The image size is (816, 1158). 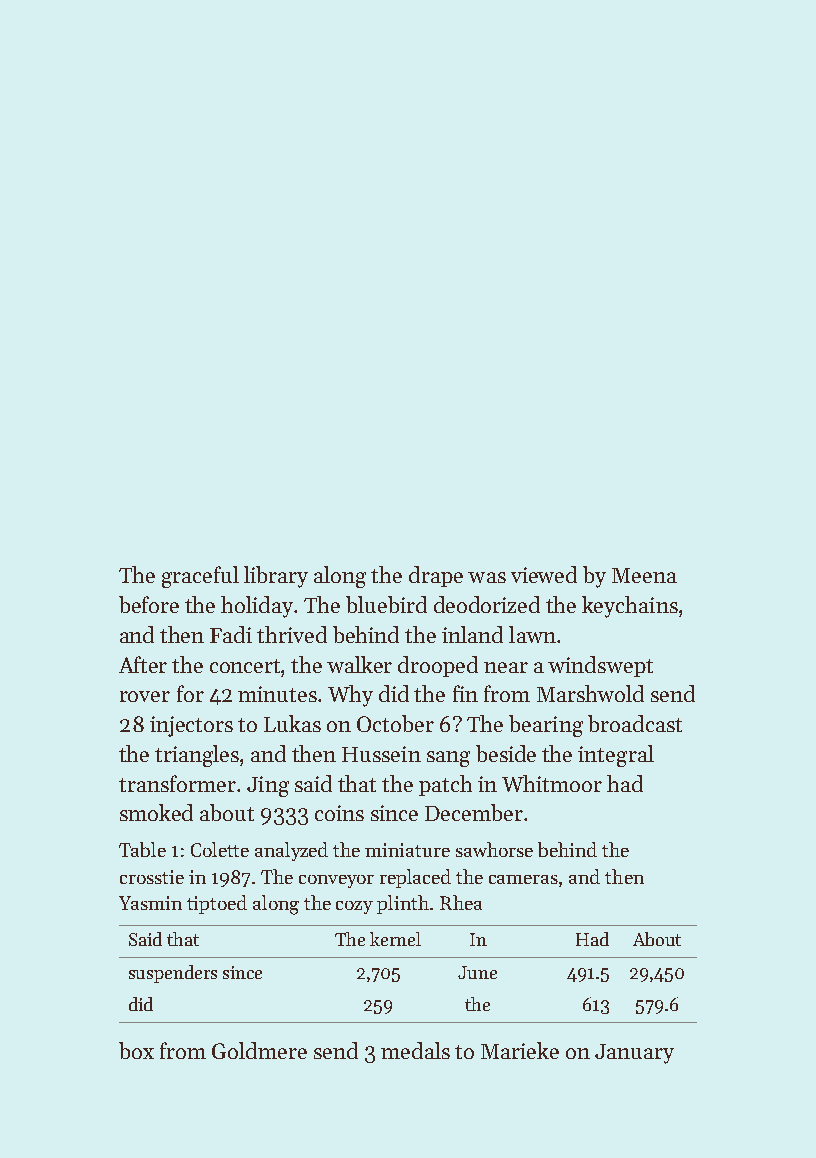 What do you see at coordinates (276, 577) in the image?
I see `library` at bounding box center [276, 577].
